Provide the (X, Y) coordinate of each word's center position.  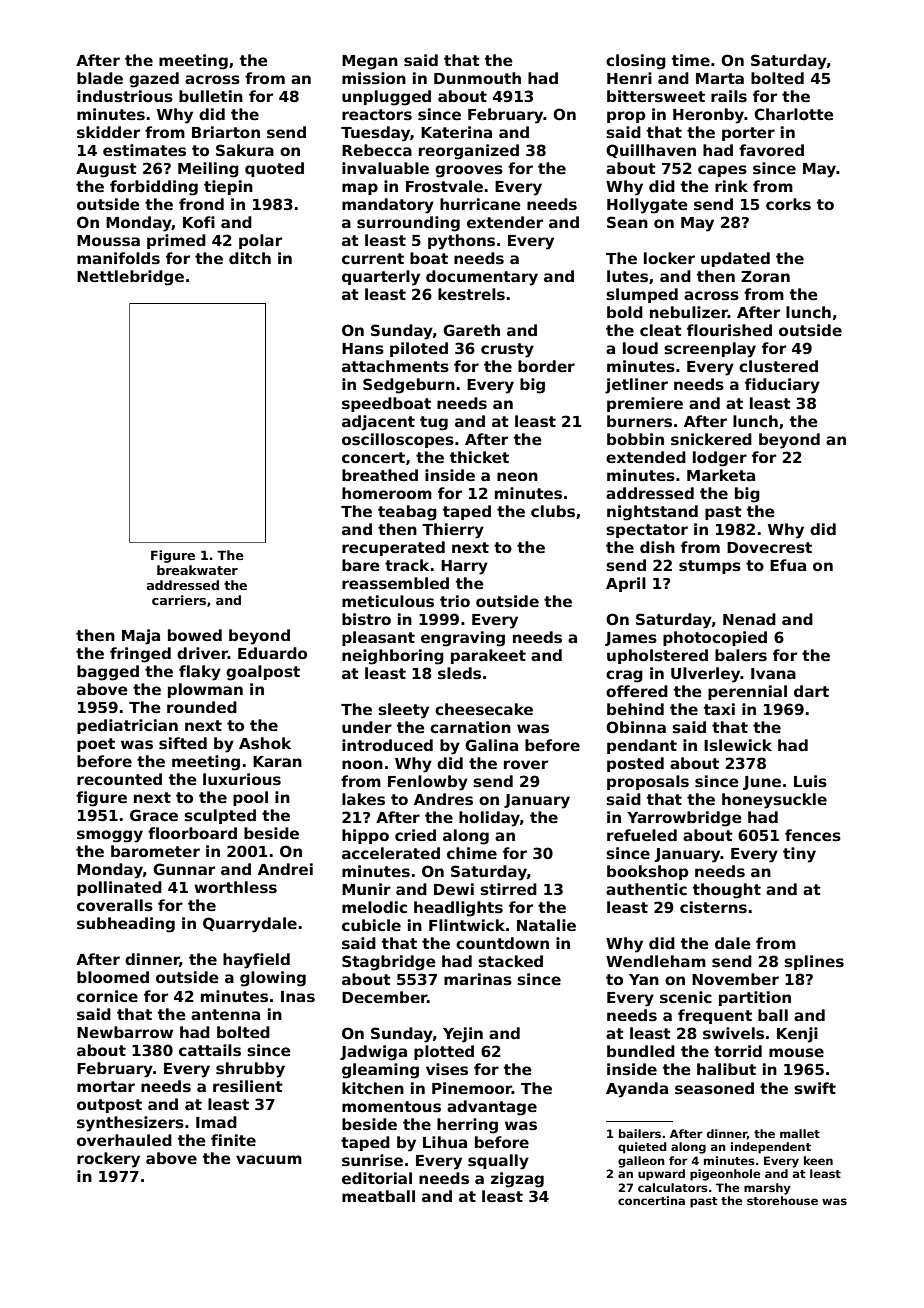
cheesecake (484, 709)
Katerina (456, 132)
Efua (788, 565)
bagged (108, 673)
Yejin (463, 1035)
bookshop (647, 872)
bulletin (211, 96)
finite (233, 1140)
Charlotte (794, 114)
